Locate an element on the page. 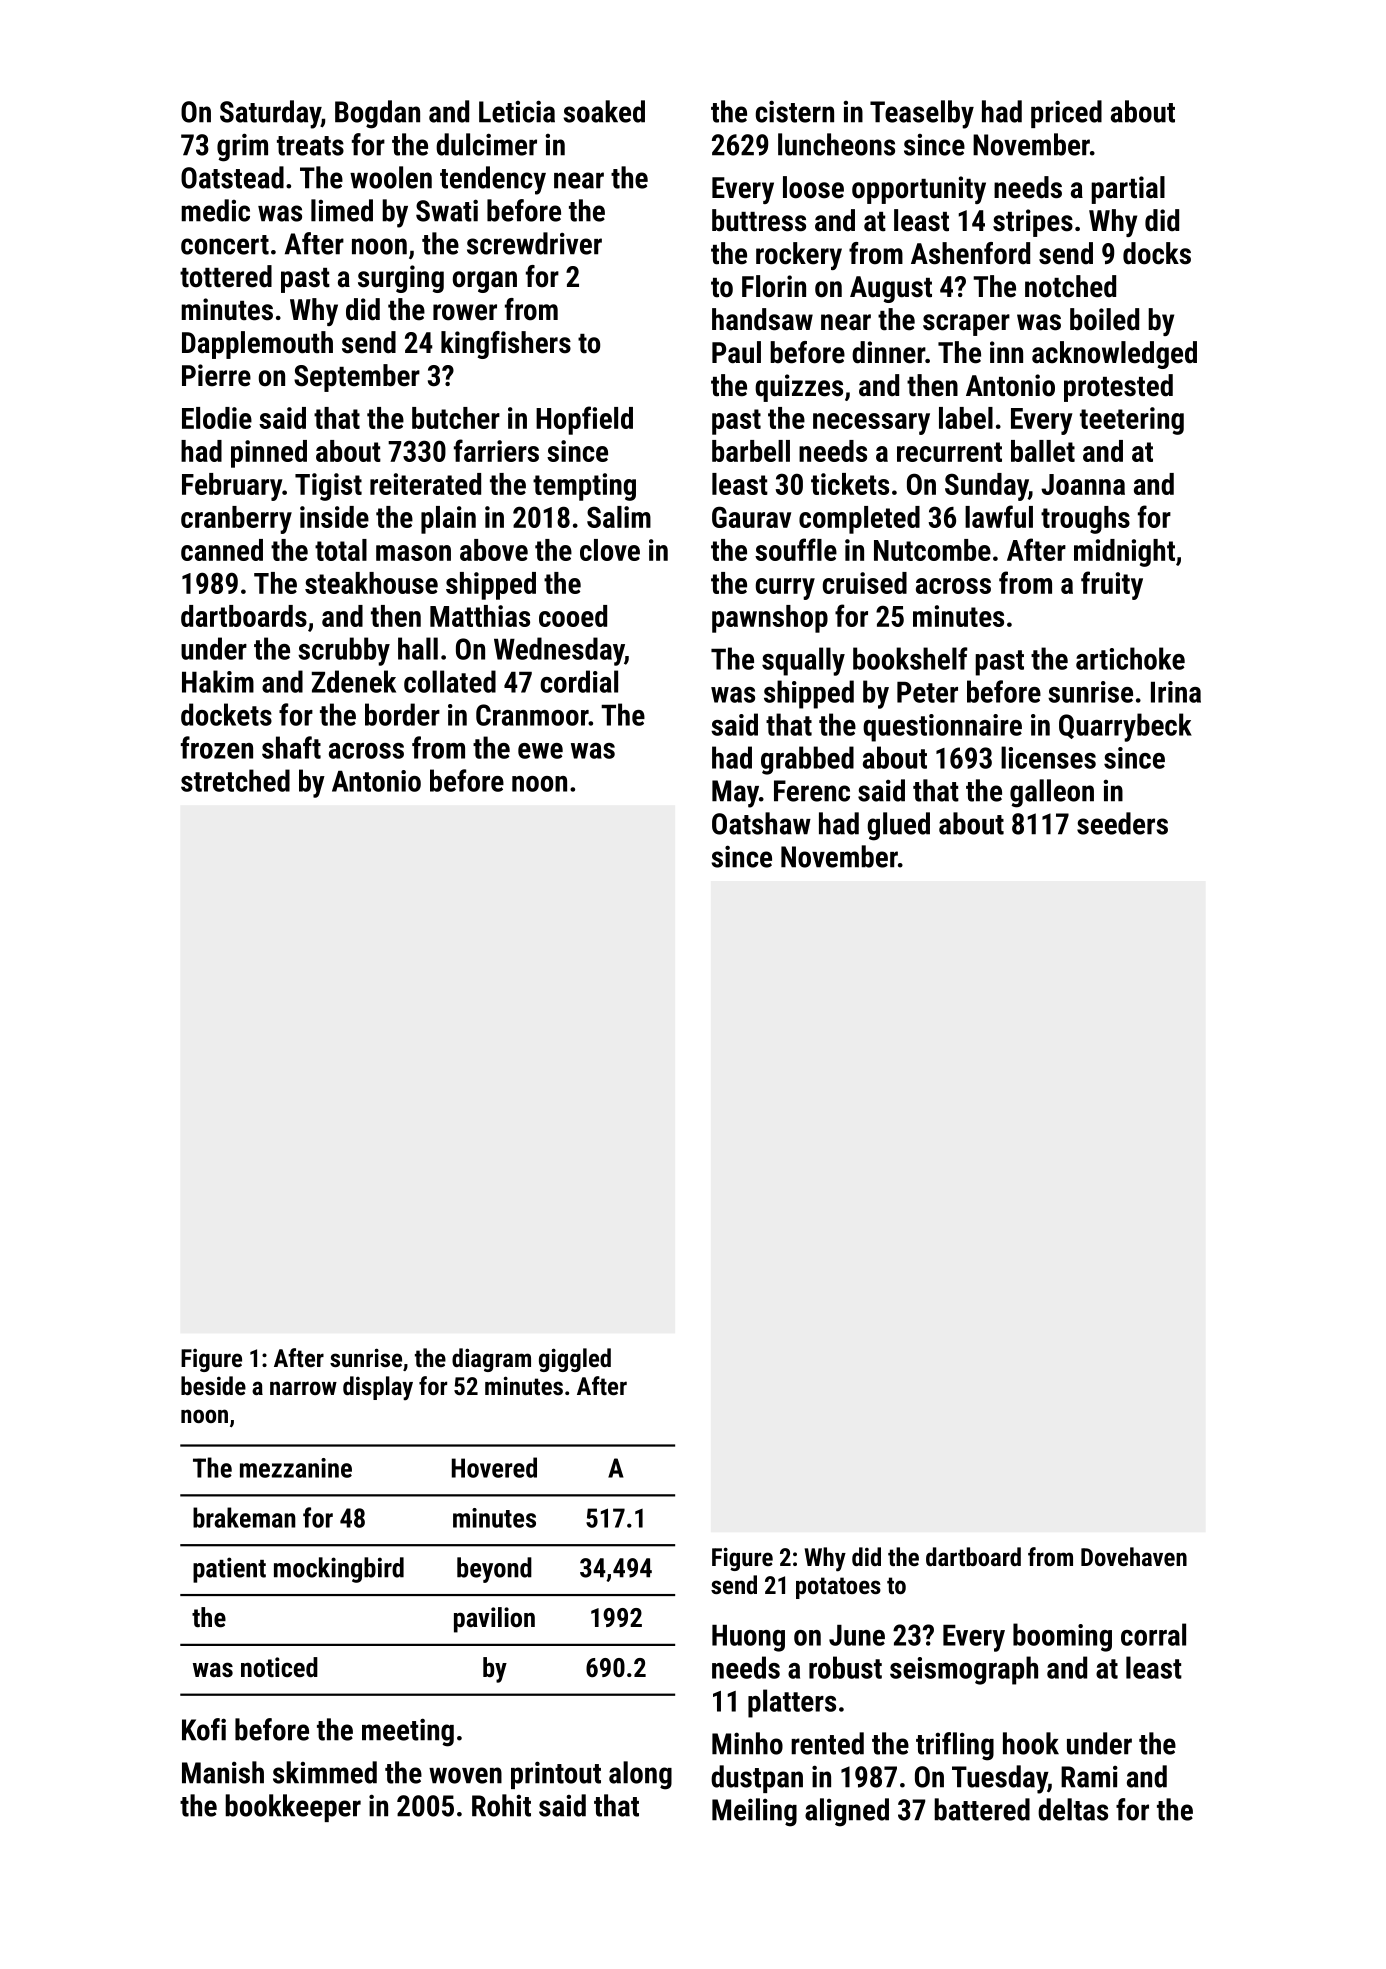 The width and height of the page is (1386, 1969). scrubby is located at coordinates (344, 651).
